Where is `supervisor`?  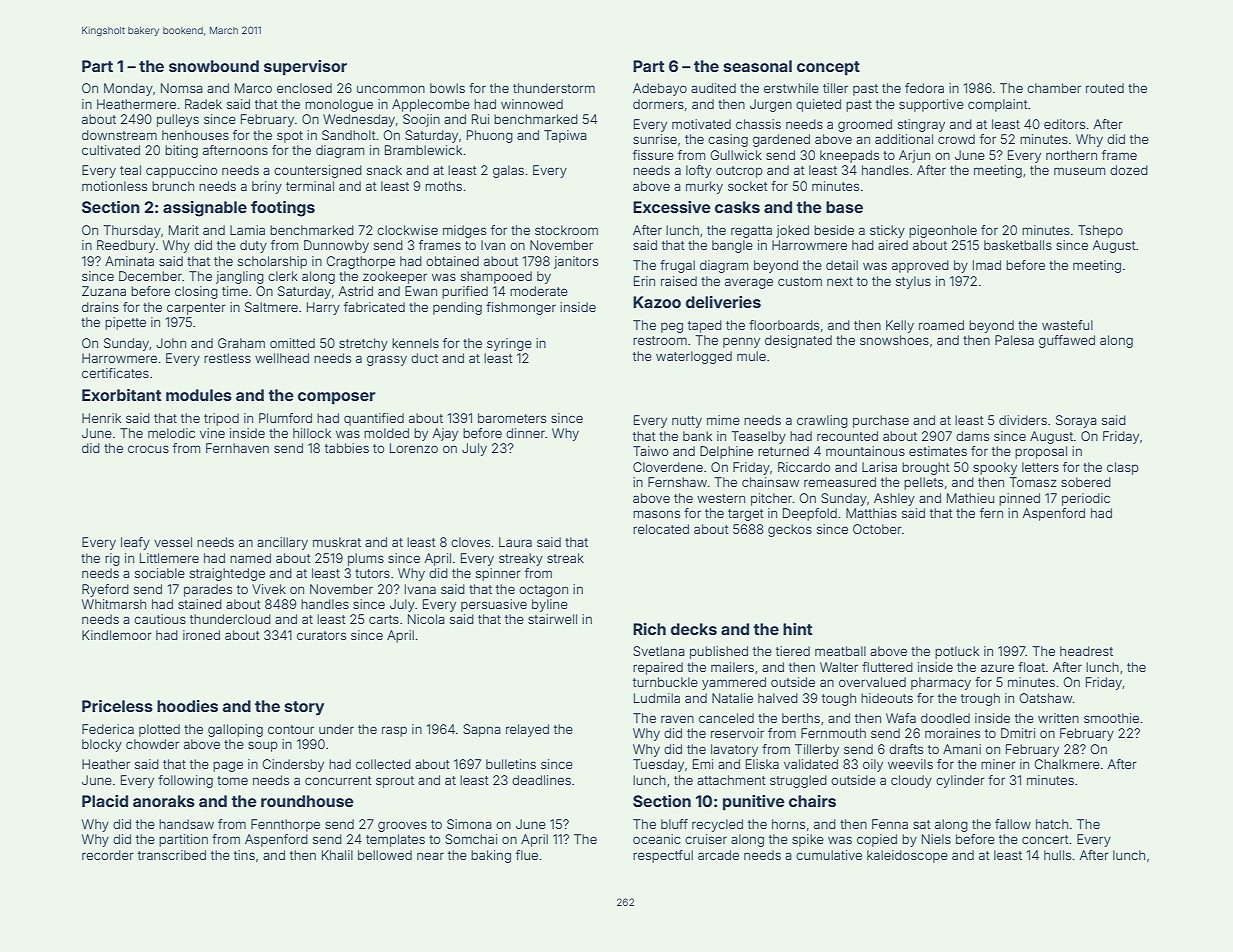 supervisor is located at coordinates (305, 68).
